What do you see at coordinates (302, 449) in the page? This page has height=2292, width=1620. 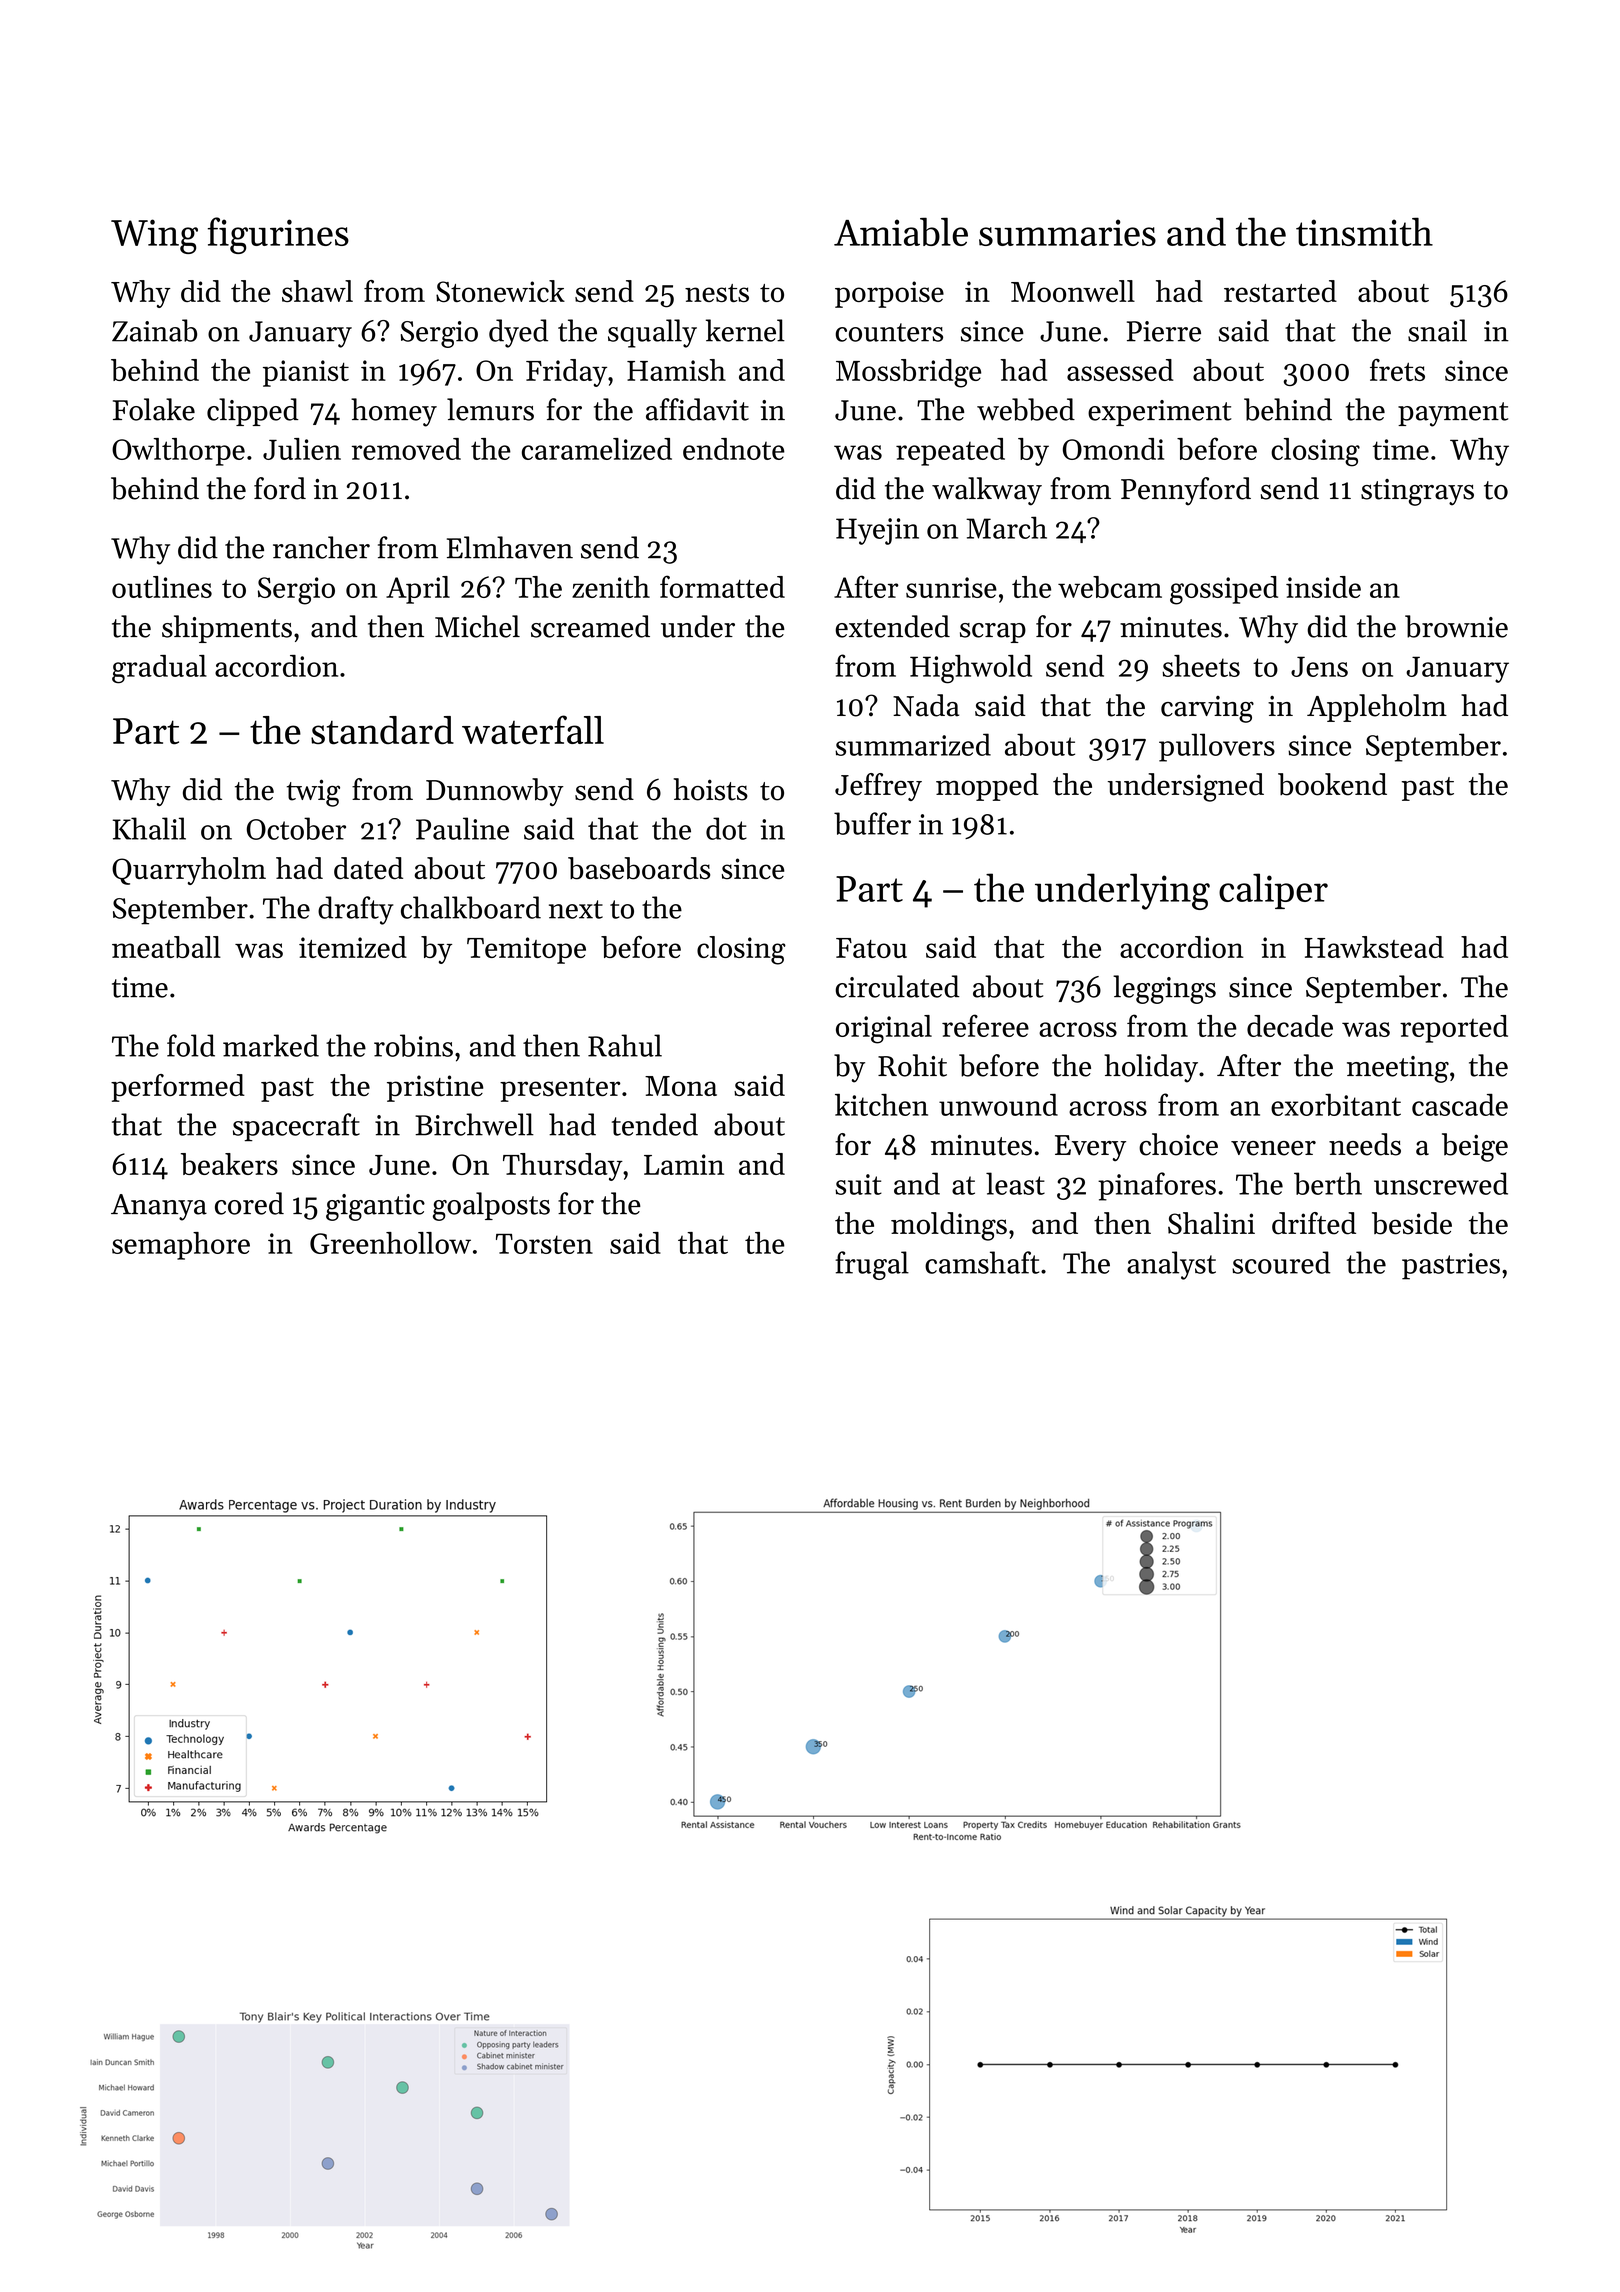 I see `Julien` at bounding box center [302, 449].
